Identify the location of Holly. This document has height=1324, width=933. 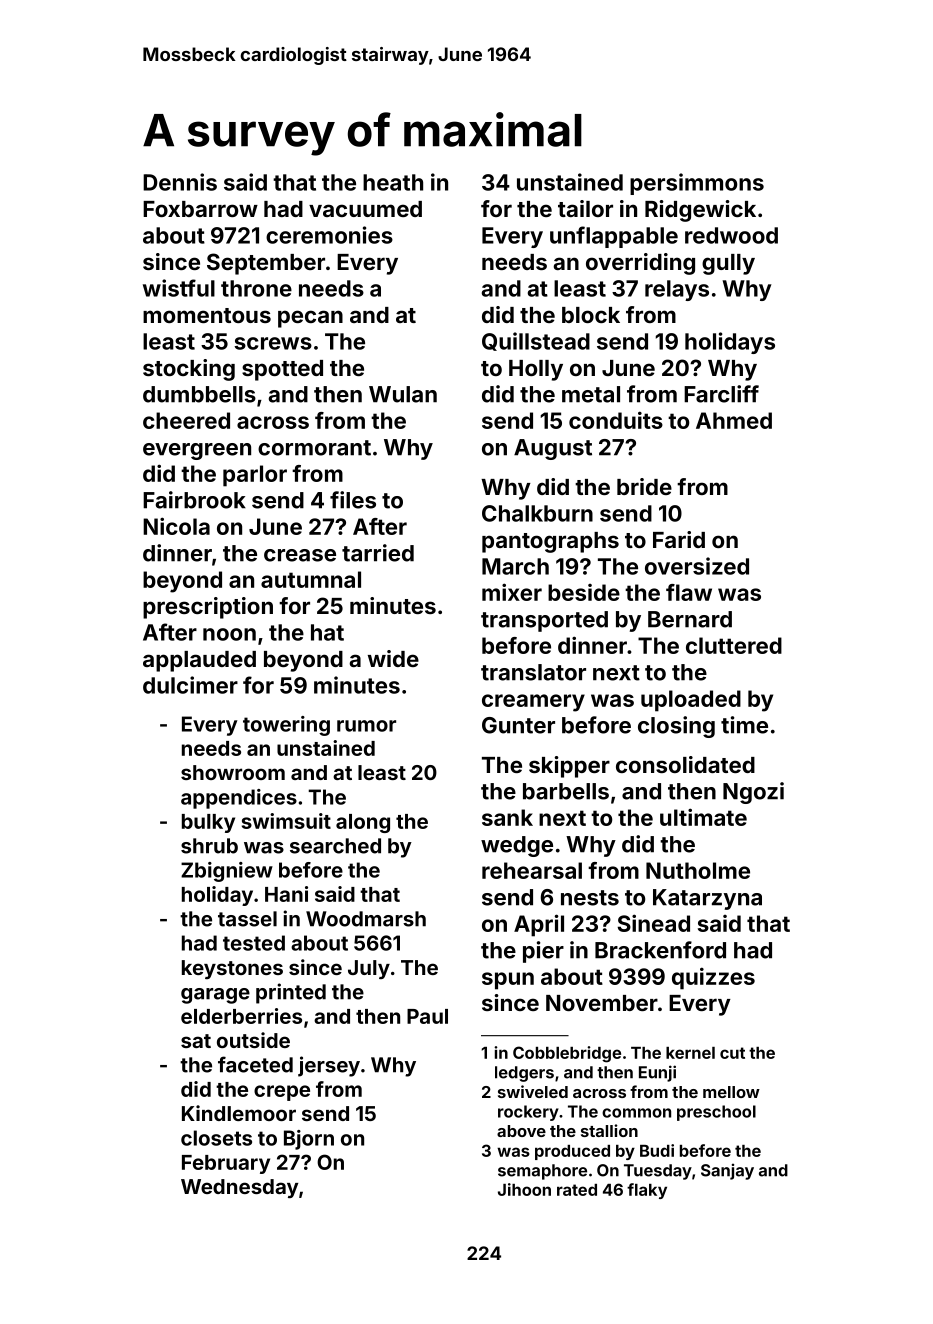
(536, 370).
